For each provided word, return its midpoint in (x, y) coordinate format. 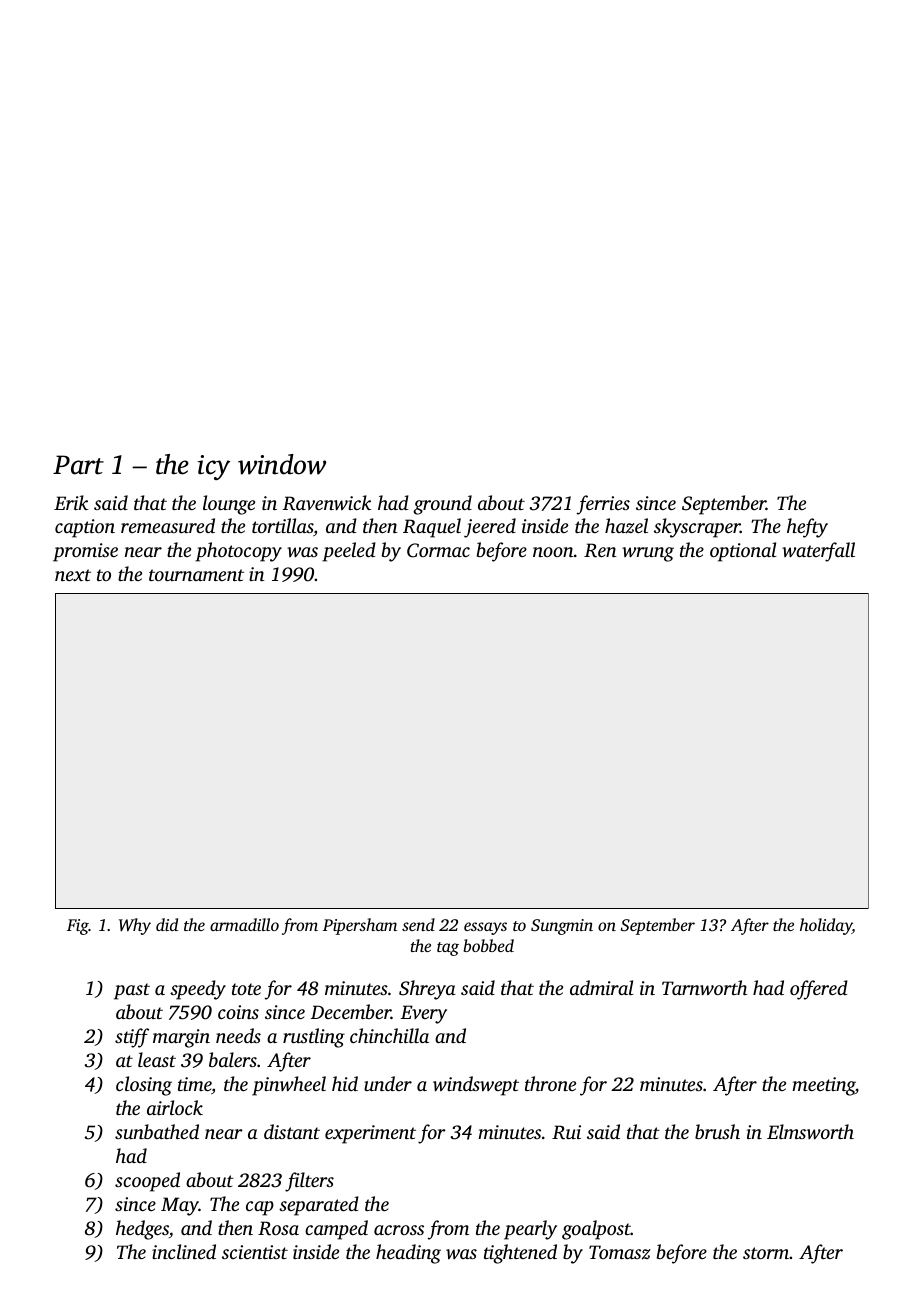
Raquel (432, 528)
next (73, 575)
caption (85, 528)
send (418, 924)
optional (743, 552)
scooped (147, 1182)
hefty (807, 528)
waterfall (818, 552)
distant (292, 1131)
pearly (530, 1230)
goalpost (596, 1230)
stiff (132, 1038)
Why (135, 926)
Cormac (438, 550)
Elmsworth (810, 1132)
